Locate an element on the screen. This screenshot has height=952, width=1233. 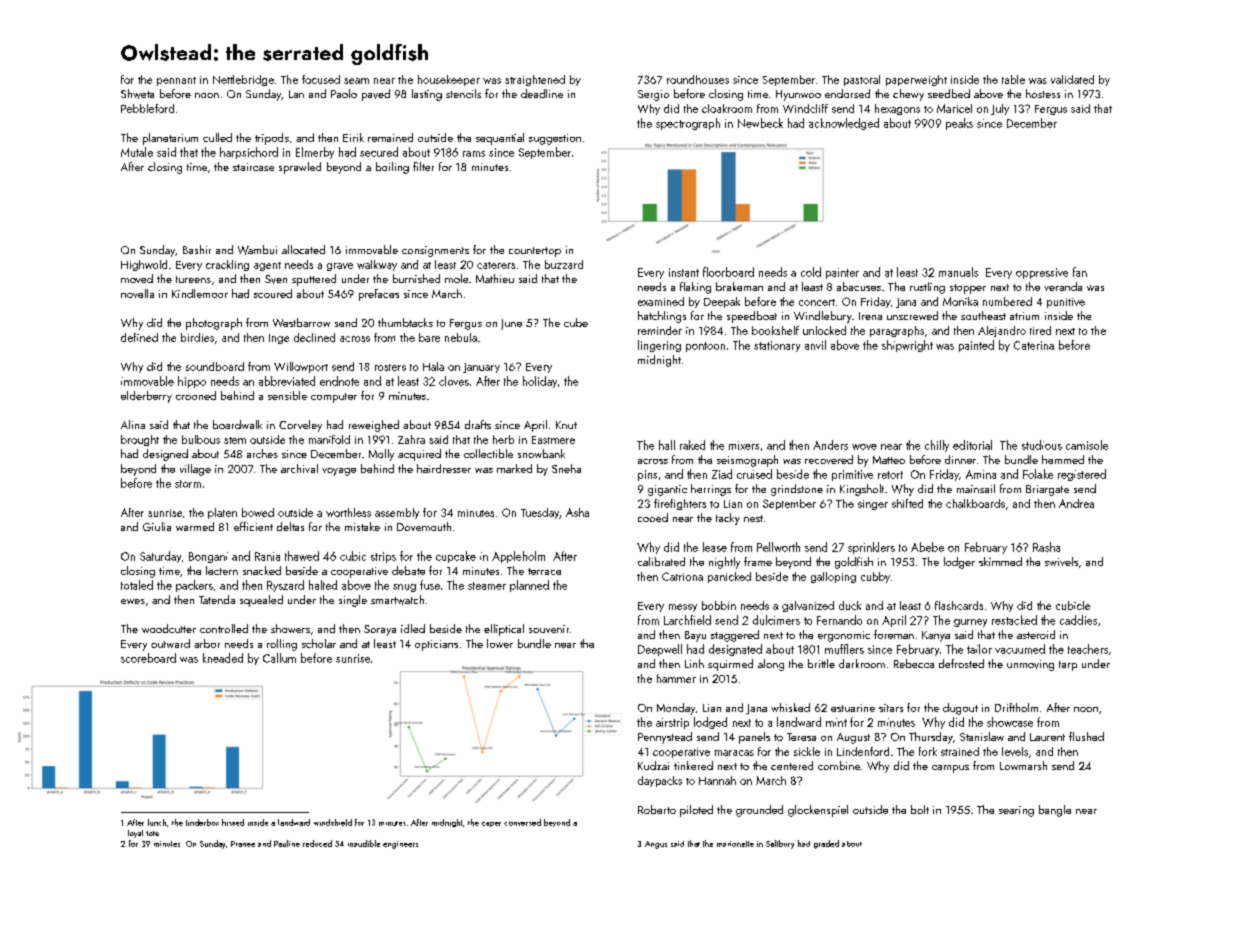
lunch is located at coordinates (157, 822).
